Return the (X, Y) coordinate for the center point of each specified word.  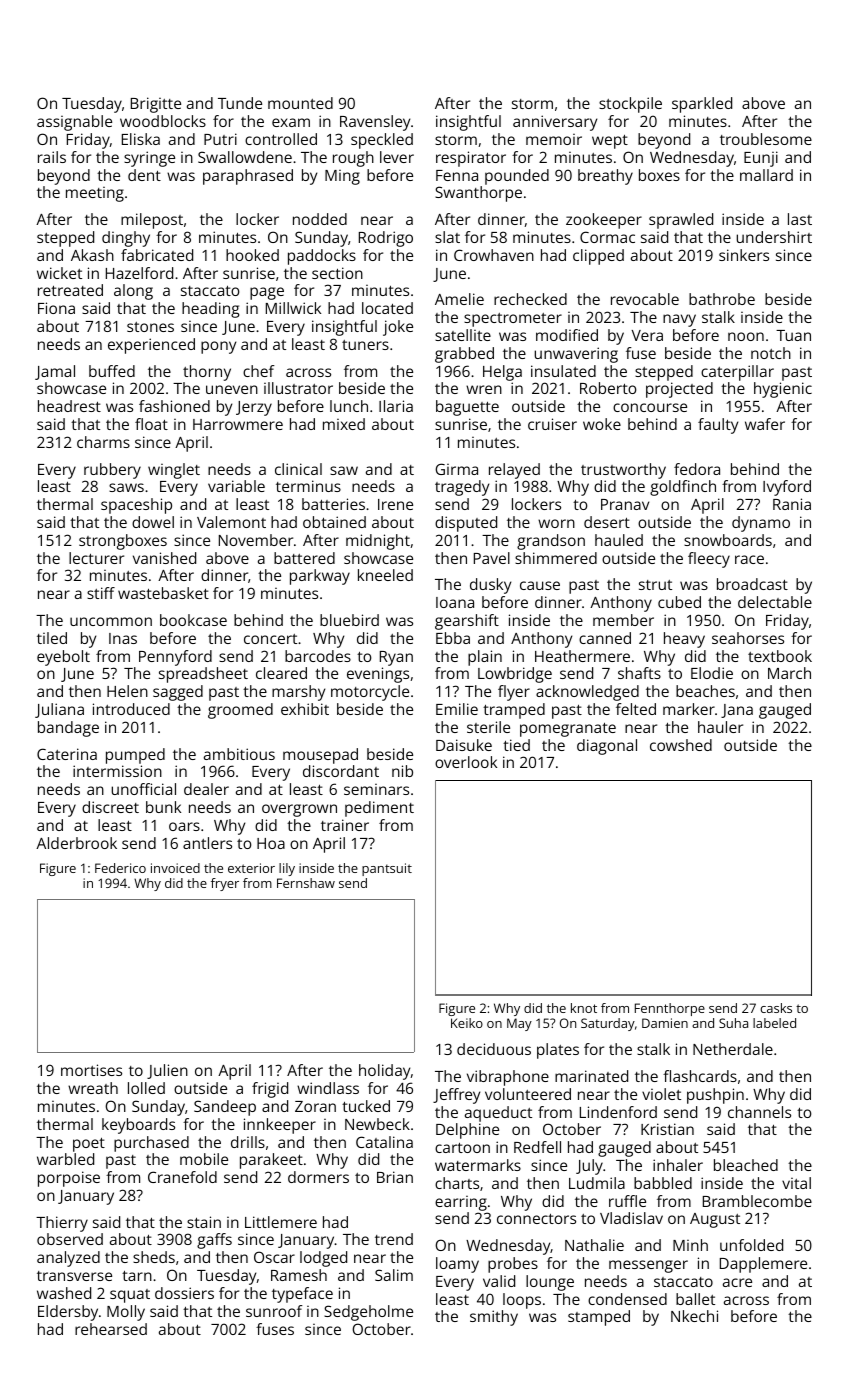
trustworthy (623, 471)
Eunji (761, 159)
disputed (466, 524)
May (519, 1024)
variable (236, 486)
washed (64, 1293)
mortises (91, 1070)
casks (776, 1008)
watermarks (478, 1165)
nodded (320, 219)
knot (584, 1008)
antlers (207, 843)
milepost (152, 221)
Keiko (467, 1023)
